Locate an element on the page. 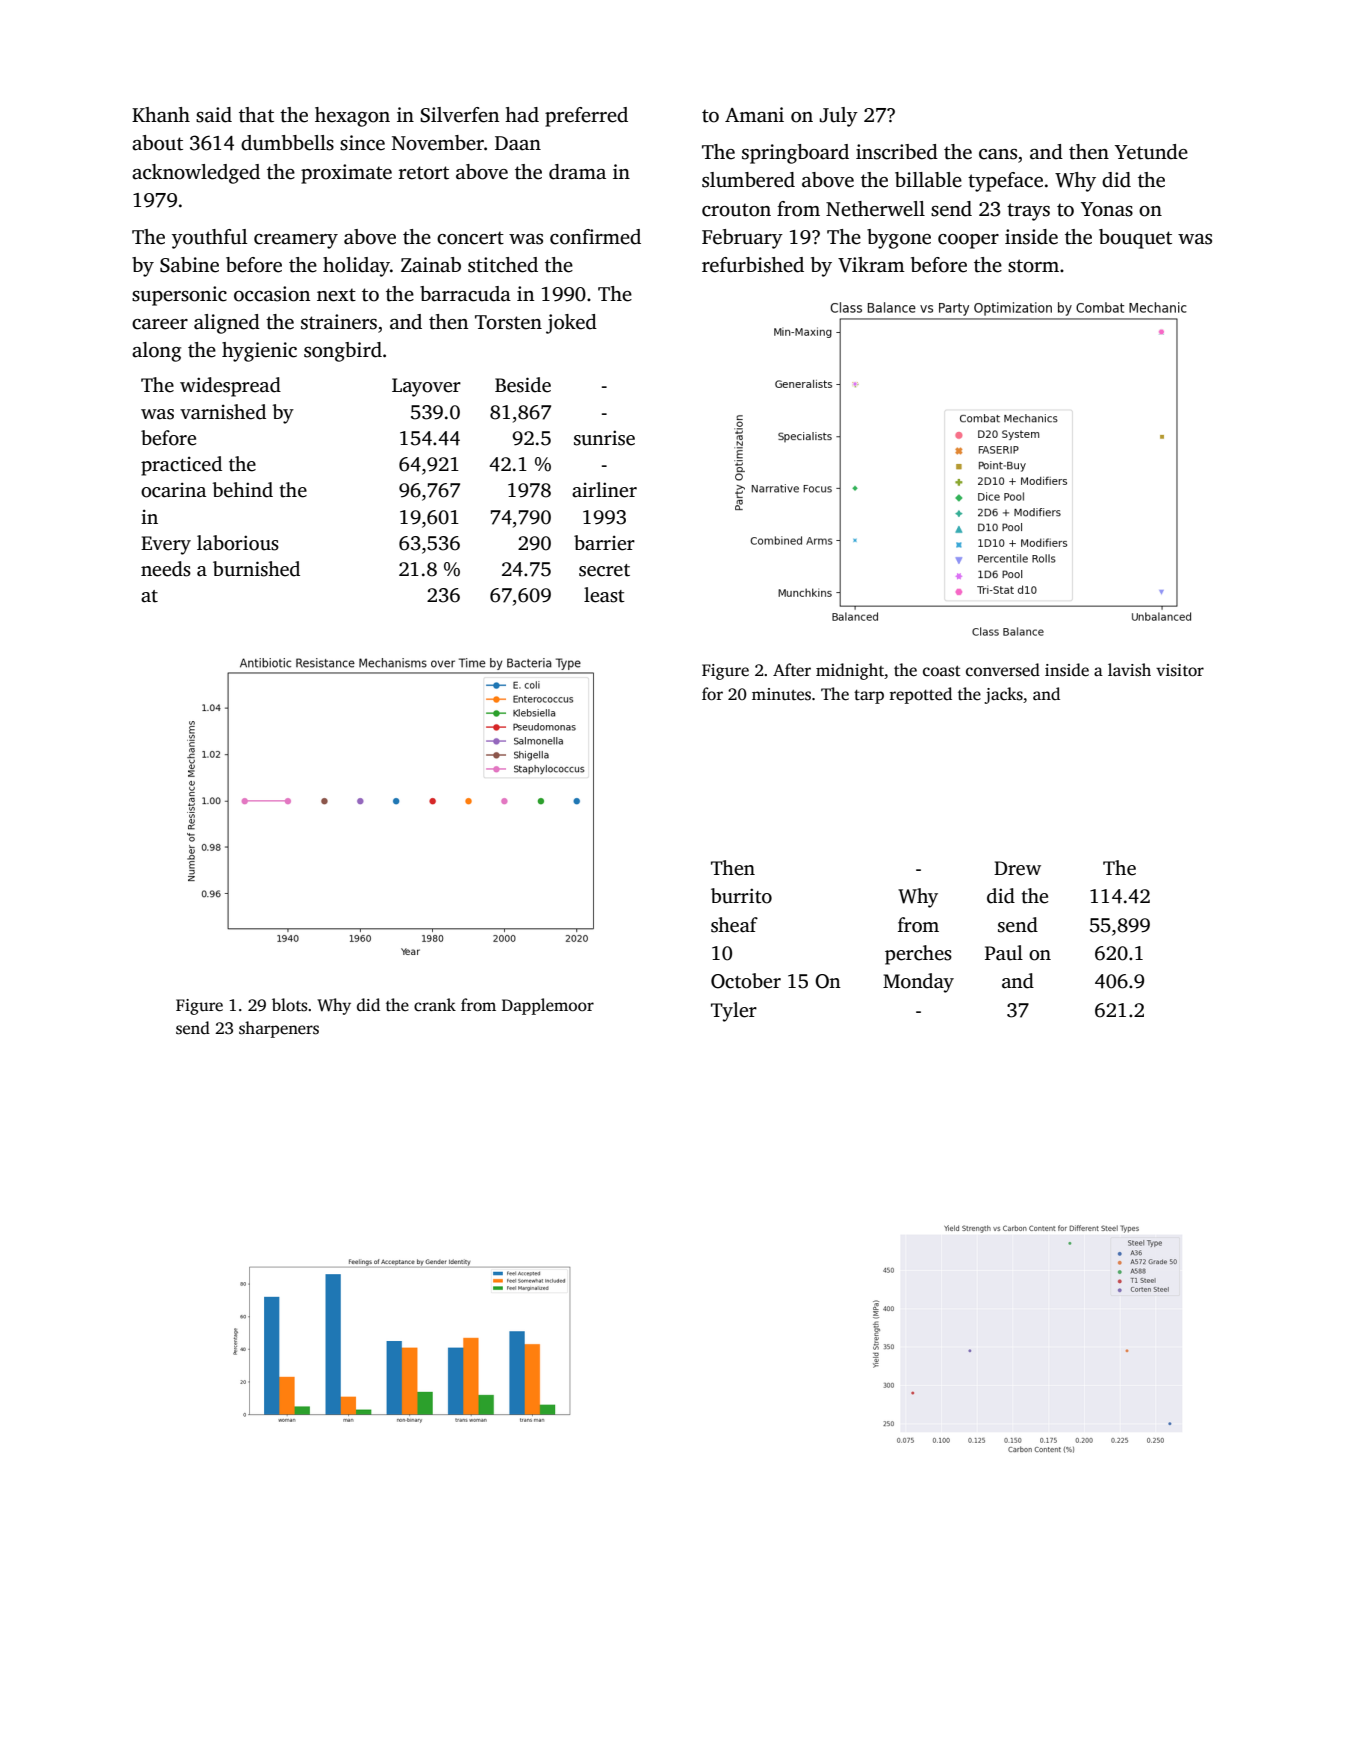 Image resolution: width=1350 pixels, height=1747 pixels. Yetunde is located at coordinates (1151, 152).
